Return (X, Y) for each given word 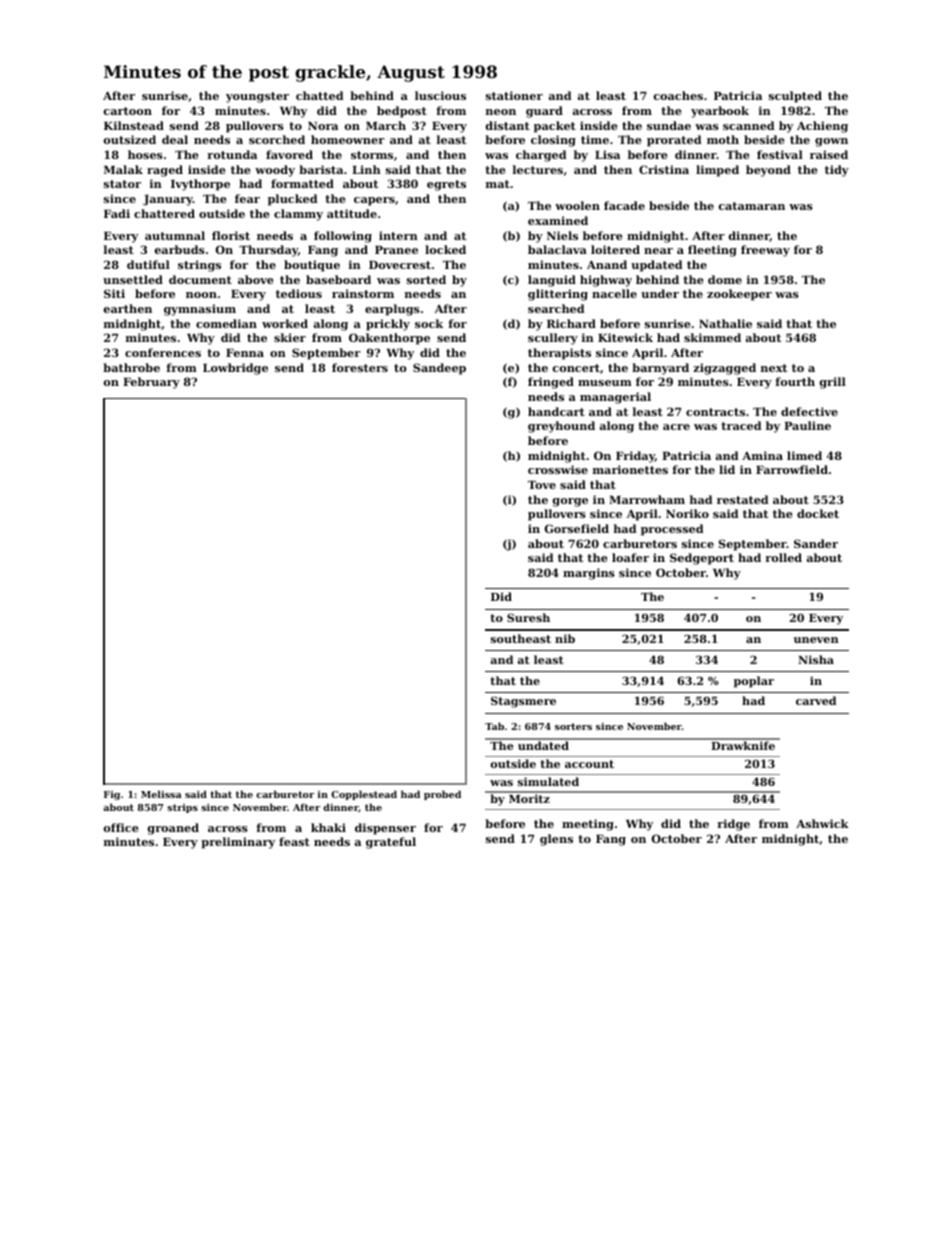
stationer (514, 95)
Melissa (161, 794)
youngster (257, 97)
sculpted (795, 97)
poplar (754, 682)
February (151, 383)
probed (442, 795)
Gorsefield (577, 528)
